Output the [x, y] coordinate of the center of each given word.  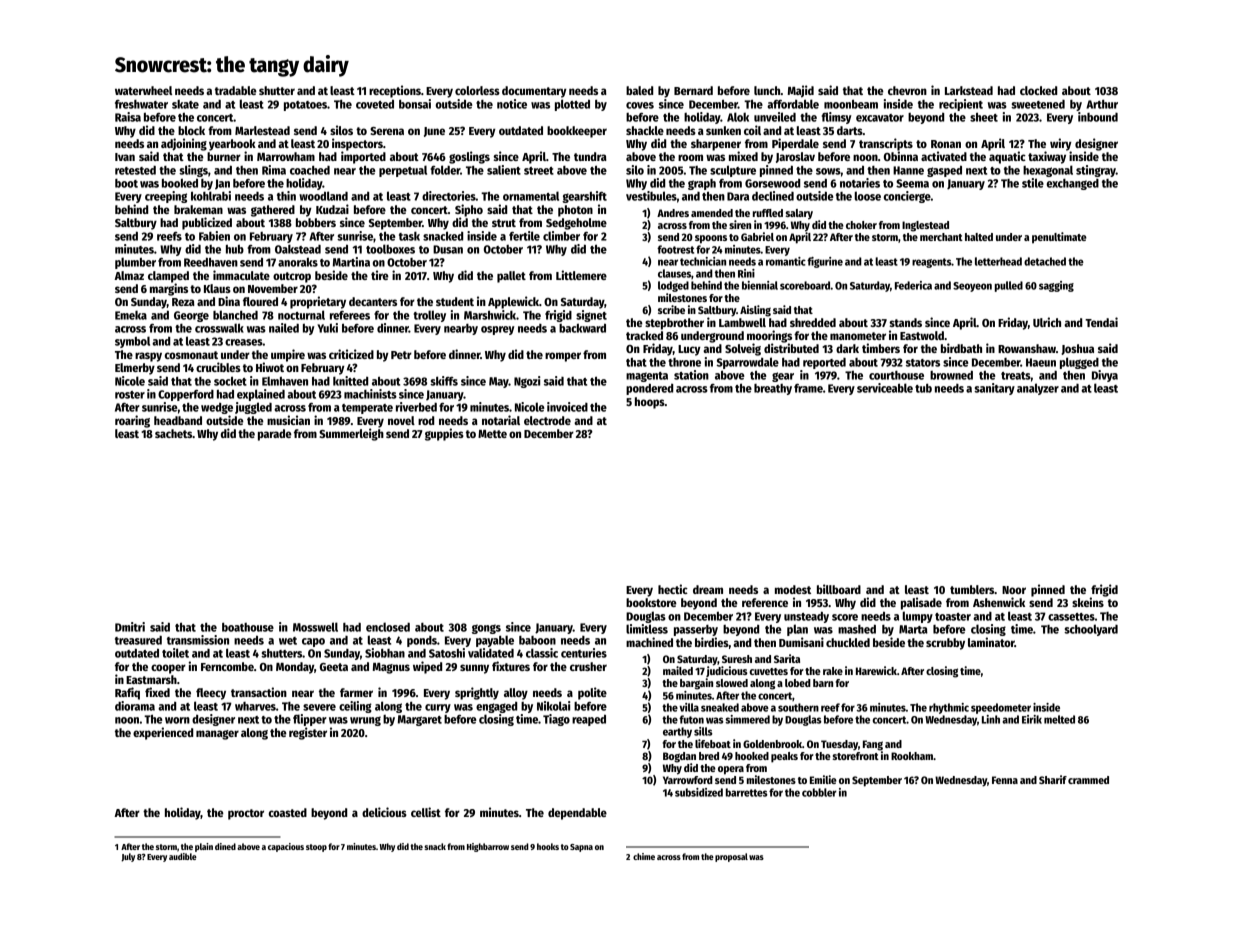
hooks [548, 846]
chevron [907, 90]
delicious [384, 812]
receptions [395, 91]
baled [639, 90]
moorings [769, 336]
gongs [486, 629]
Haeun [1041, 362]
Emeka [131, 315]
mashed [857, 629]
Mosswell [315, 627]
